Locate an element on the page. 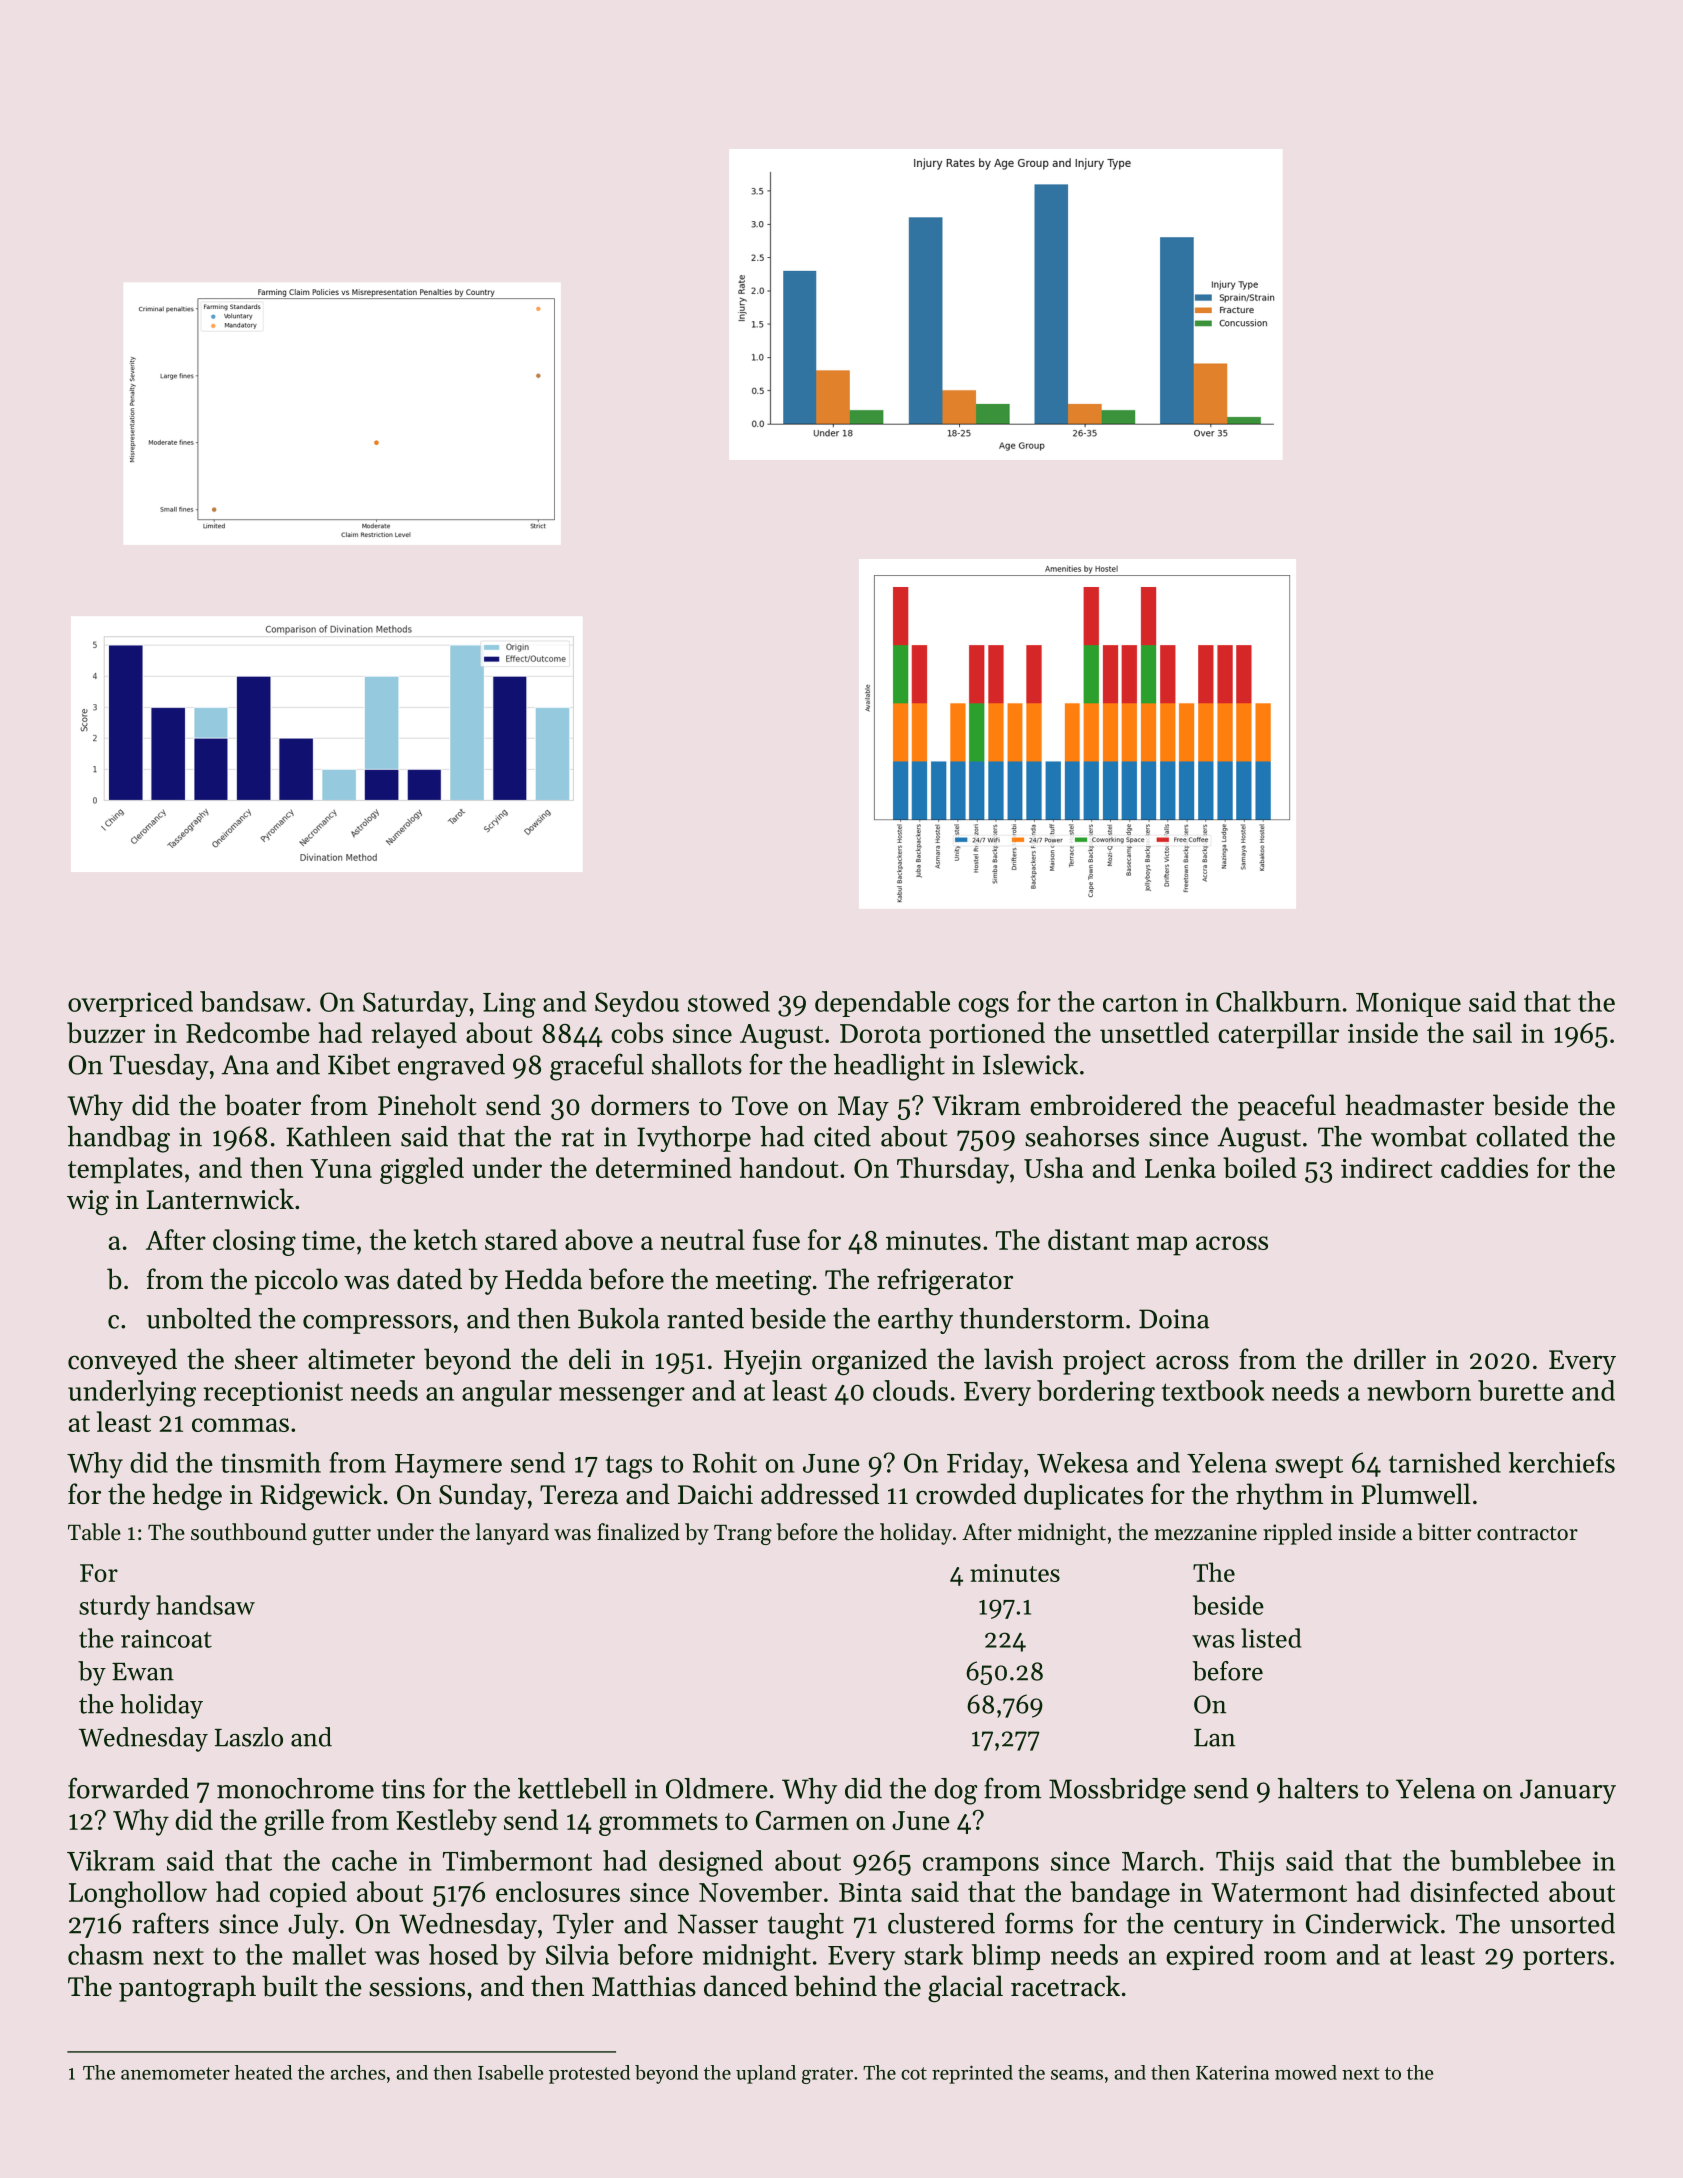 Image resolution: width=1683 pixels, height=2178 pixels. Kestleby is located at coordinates (446, 1822).
